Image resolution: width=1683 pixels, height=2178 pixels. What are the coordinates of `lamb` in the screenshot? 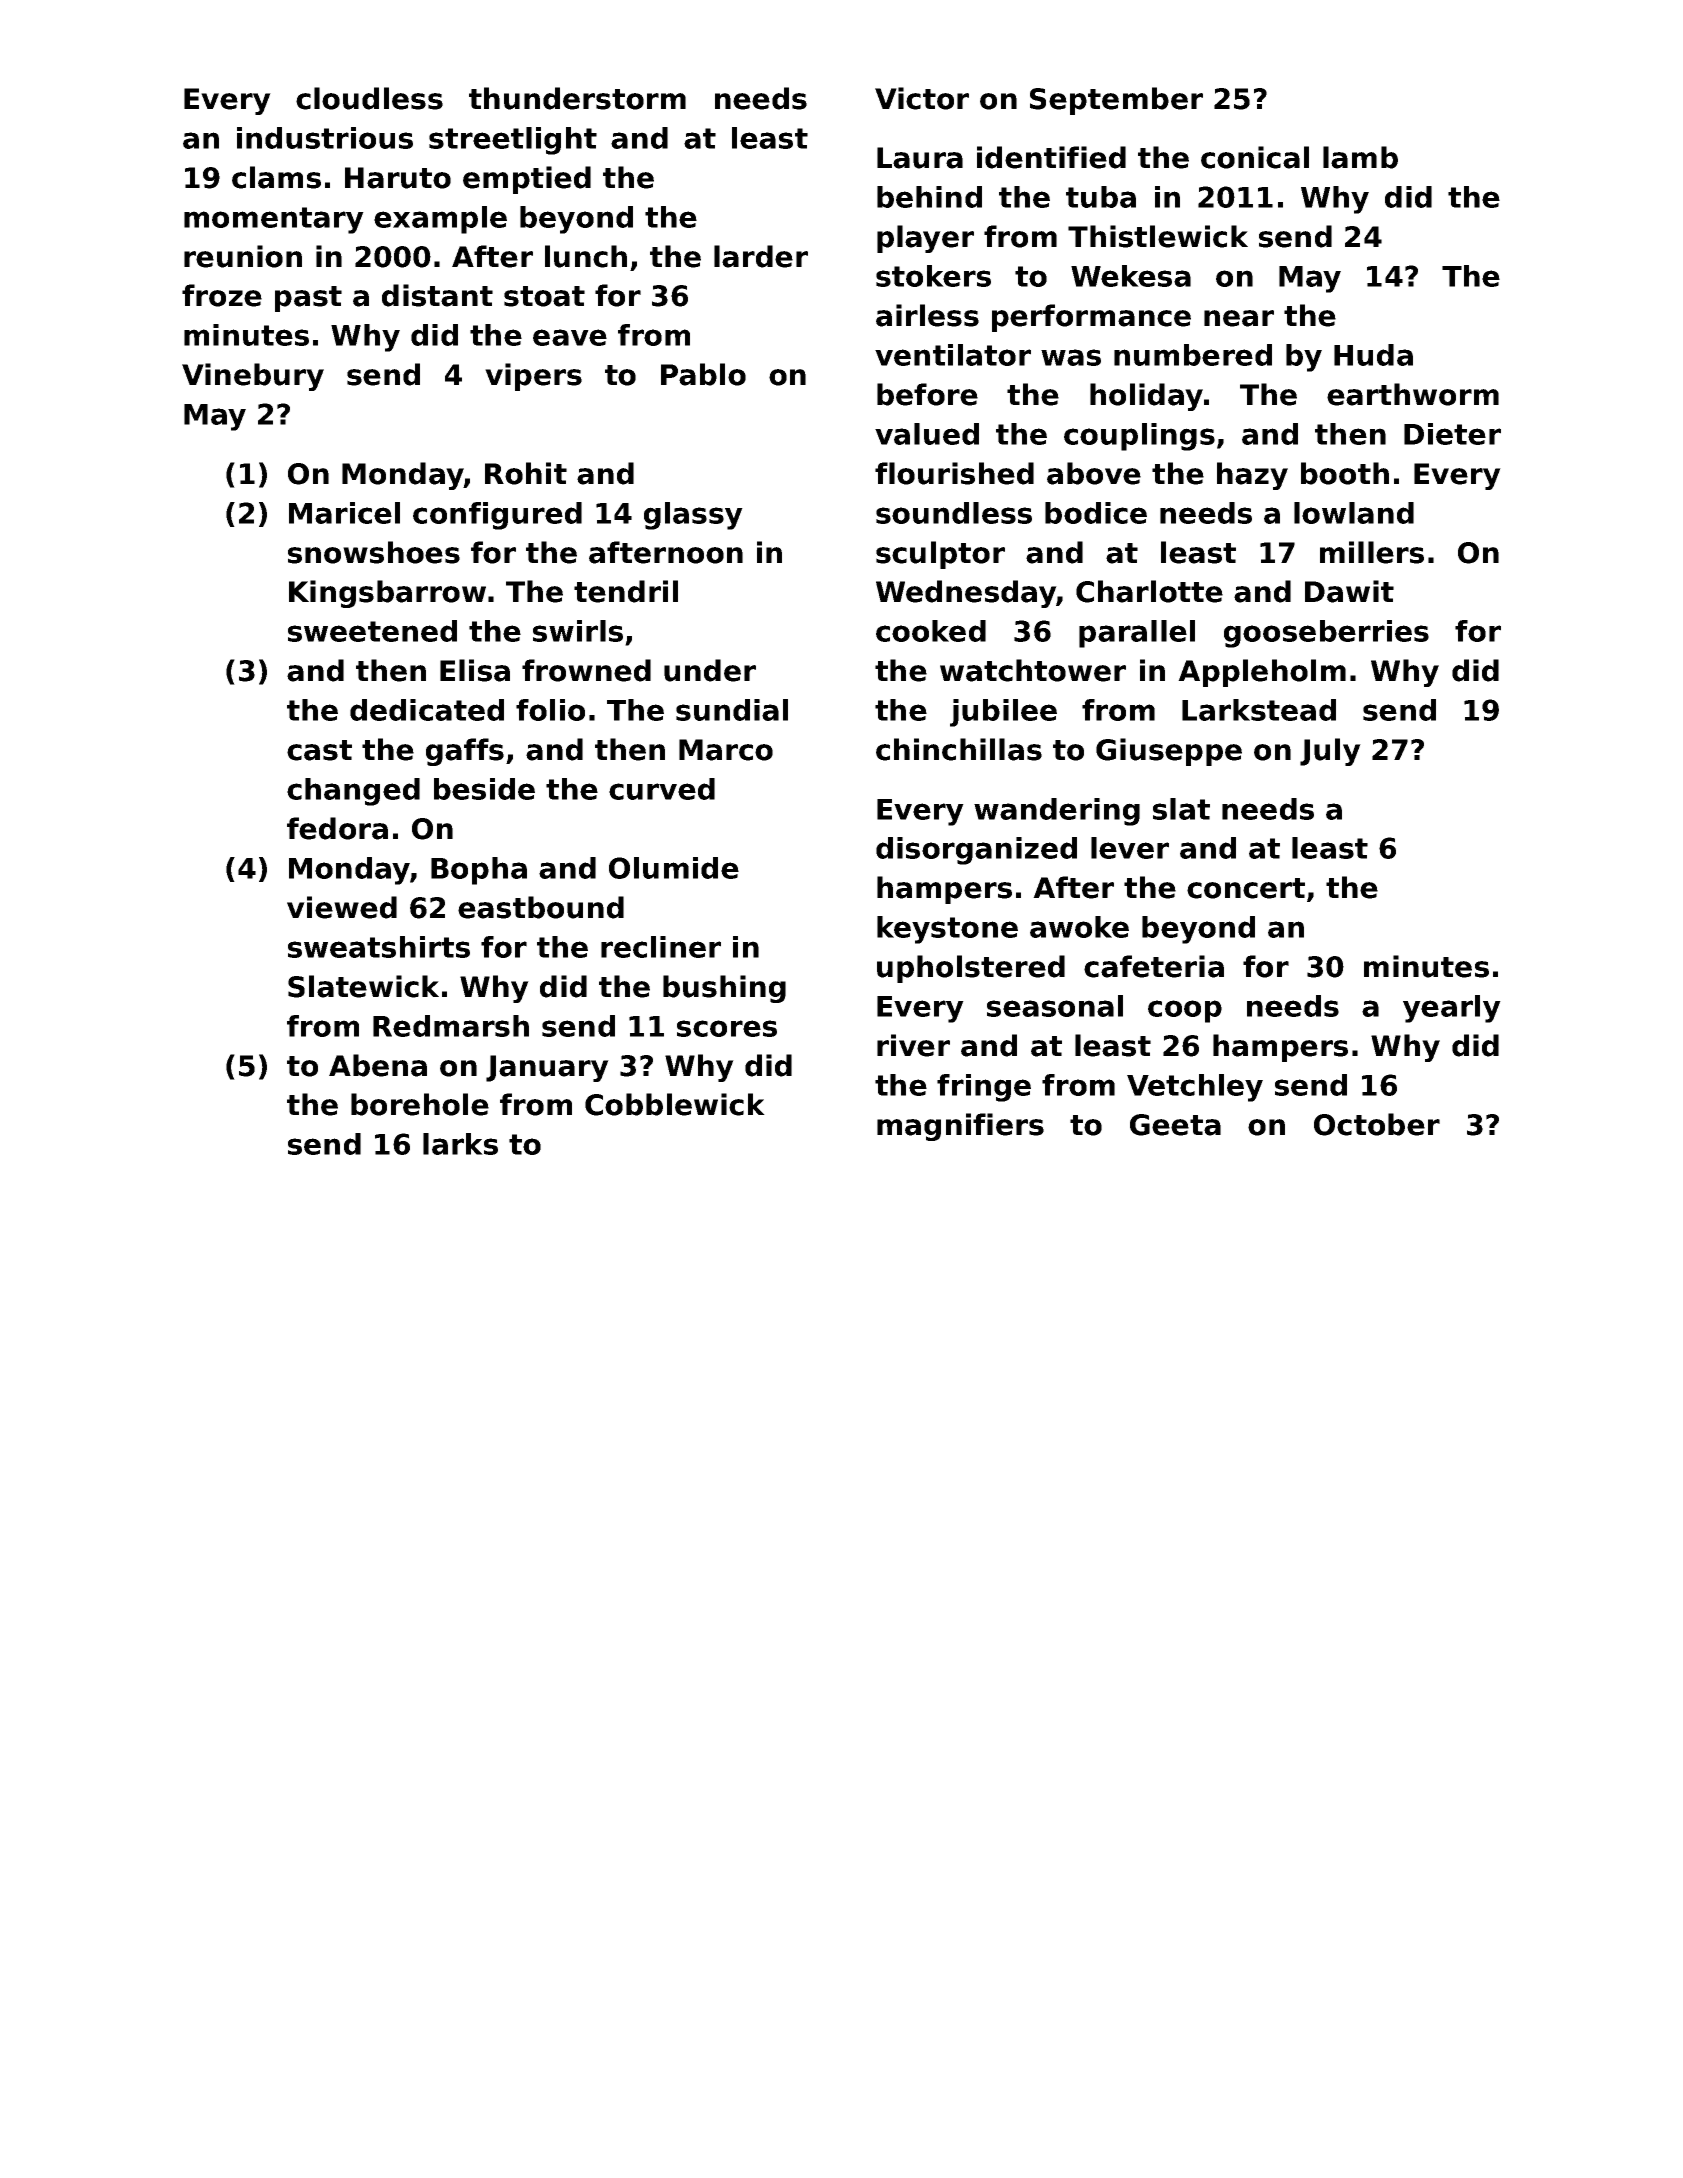 It's located at (1360, 157).
